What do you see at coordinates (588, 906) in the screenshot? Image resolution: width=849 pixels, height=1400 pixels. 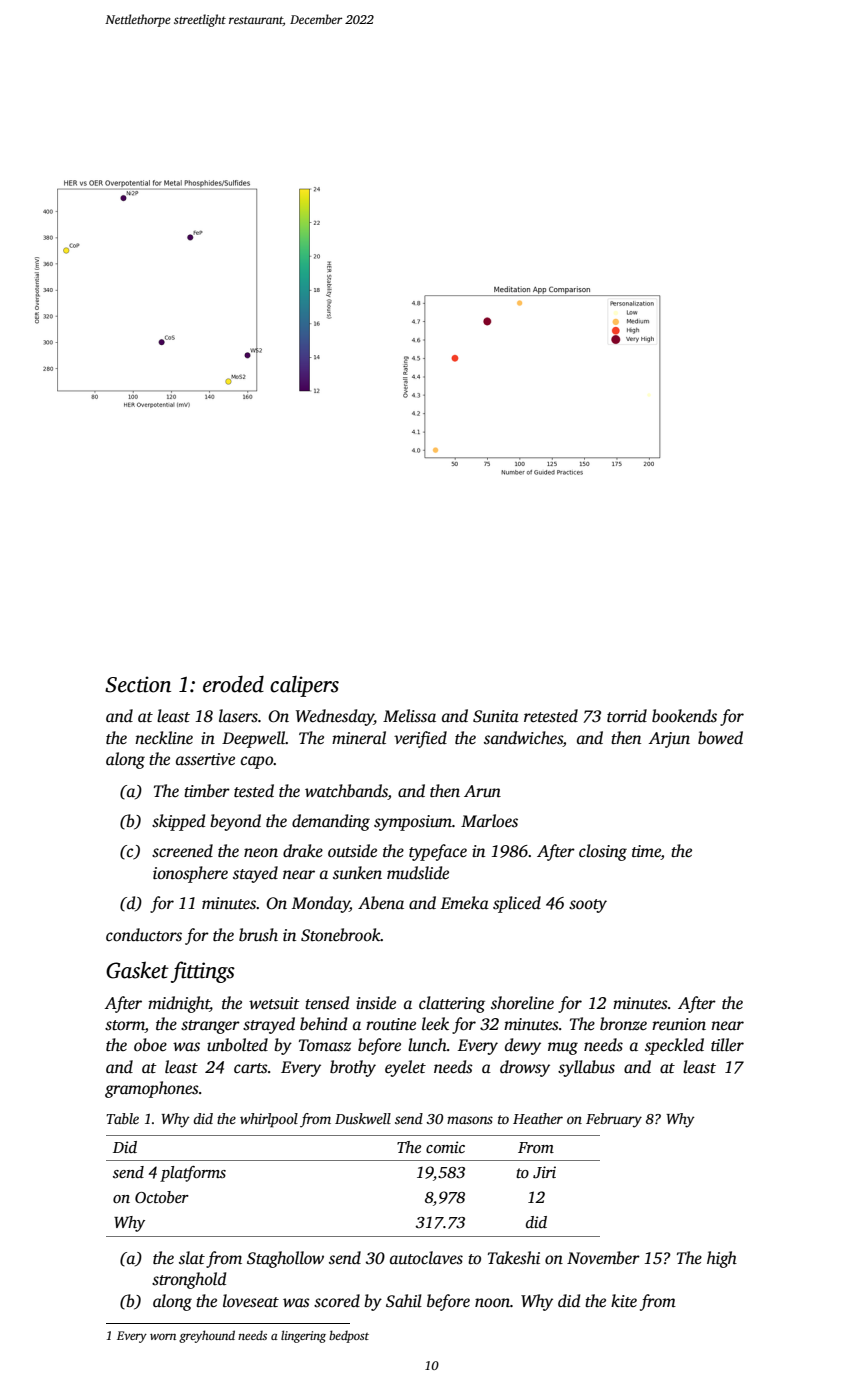 I see `sooty` at bounding box center [588, 906].
